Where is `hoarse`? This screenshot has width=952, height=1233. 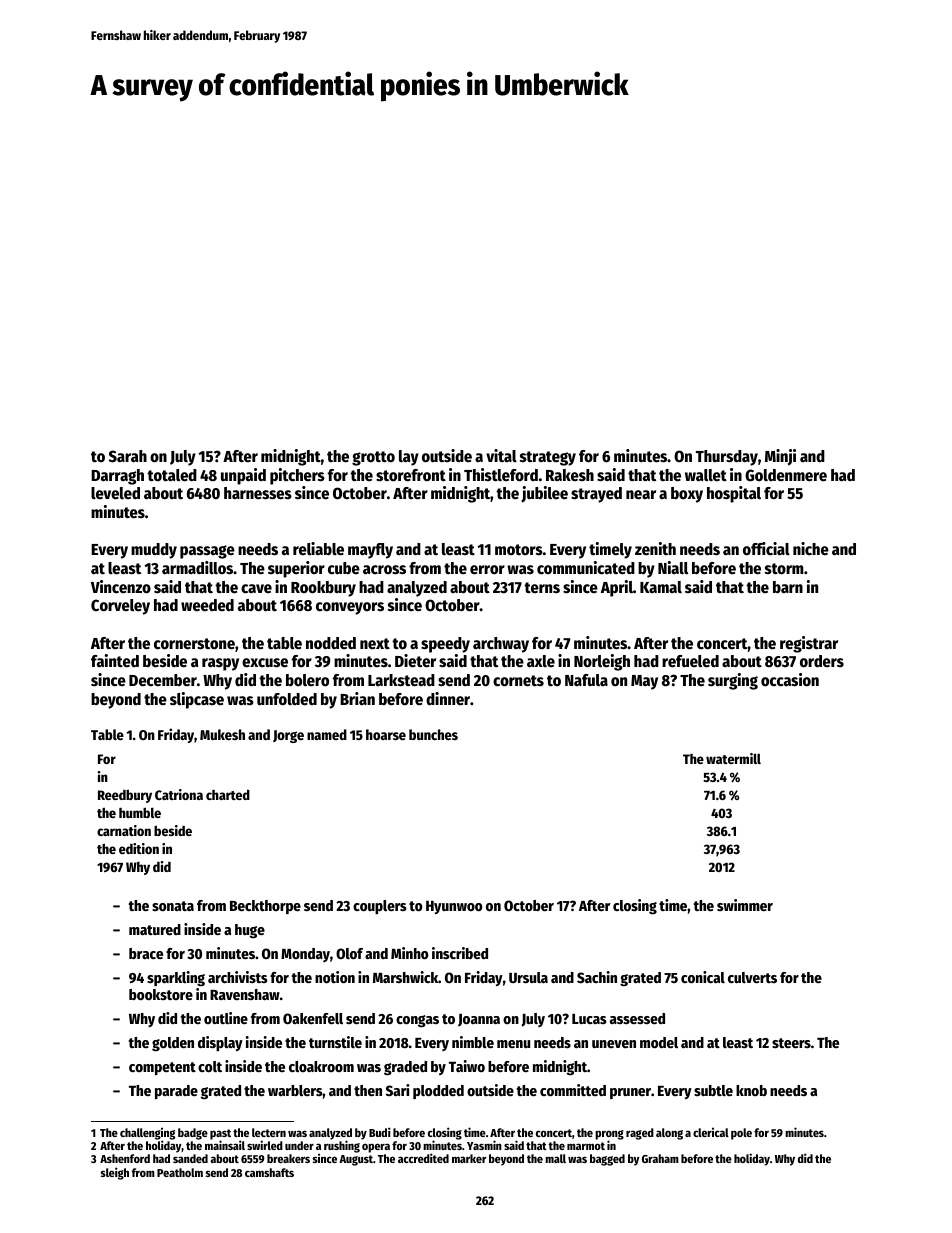
hoarse is located at coordinates (386, 734).
